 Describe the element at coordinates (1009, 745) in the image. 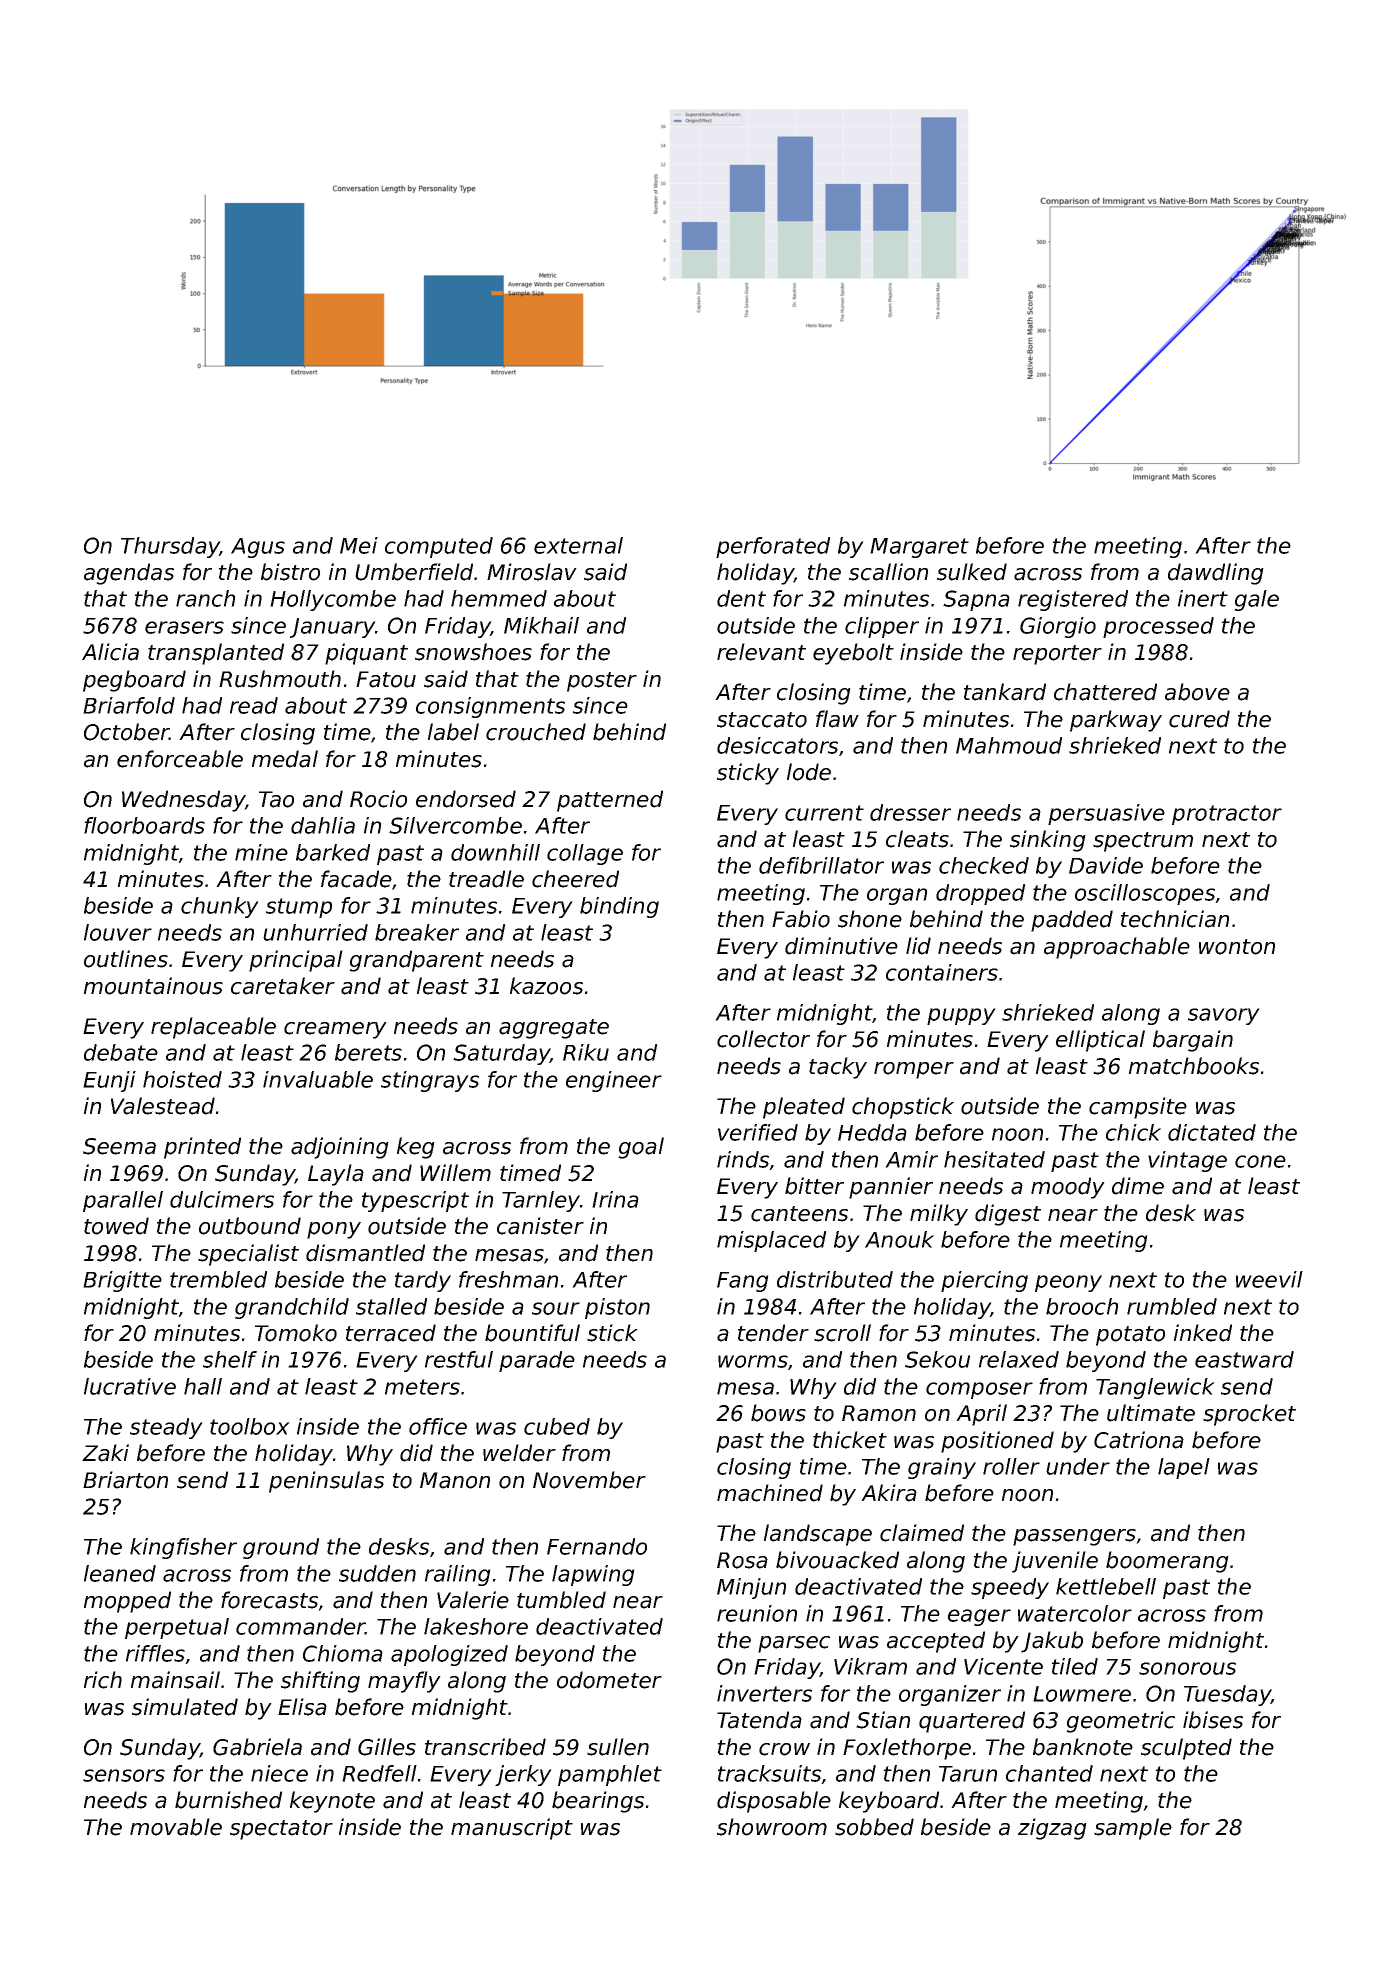

I see `Mahmoud` at that location.
